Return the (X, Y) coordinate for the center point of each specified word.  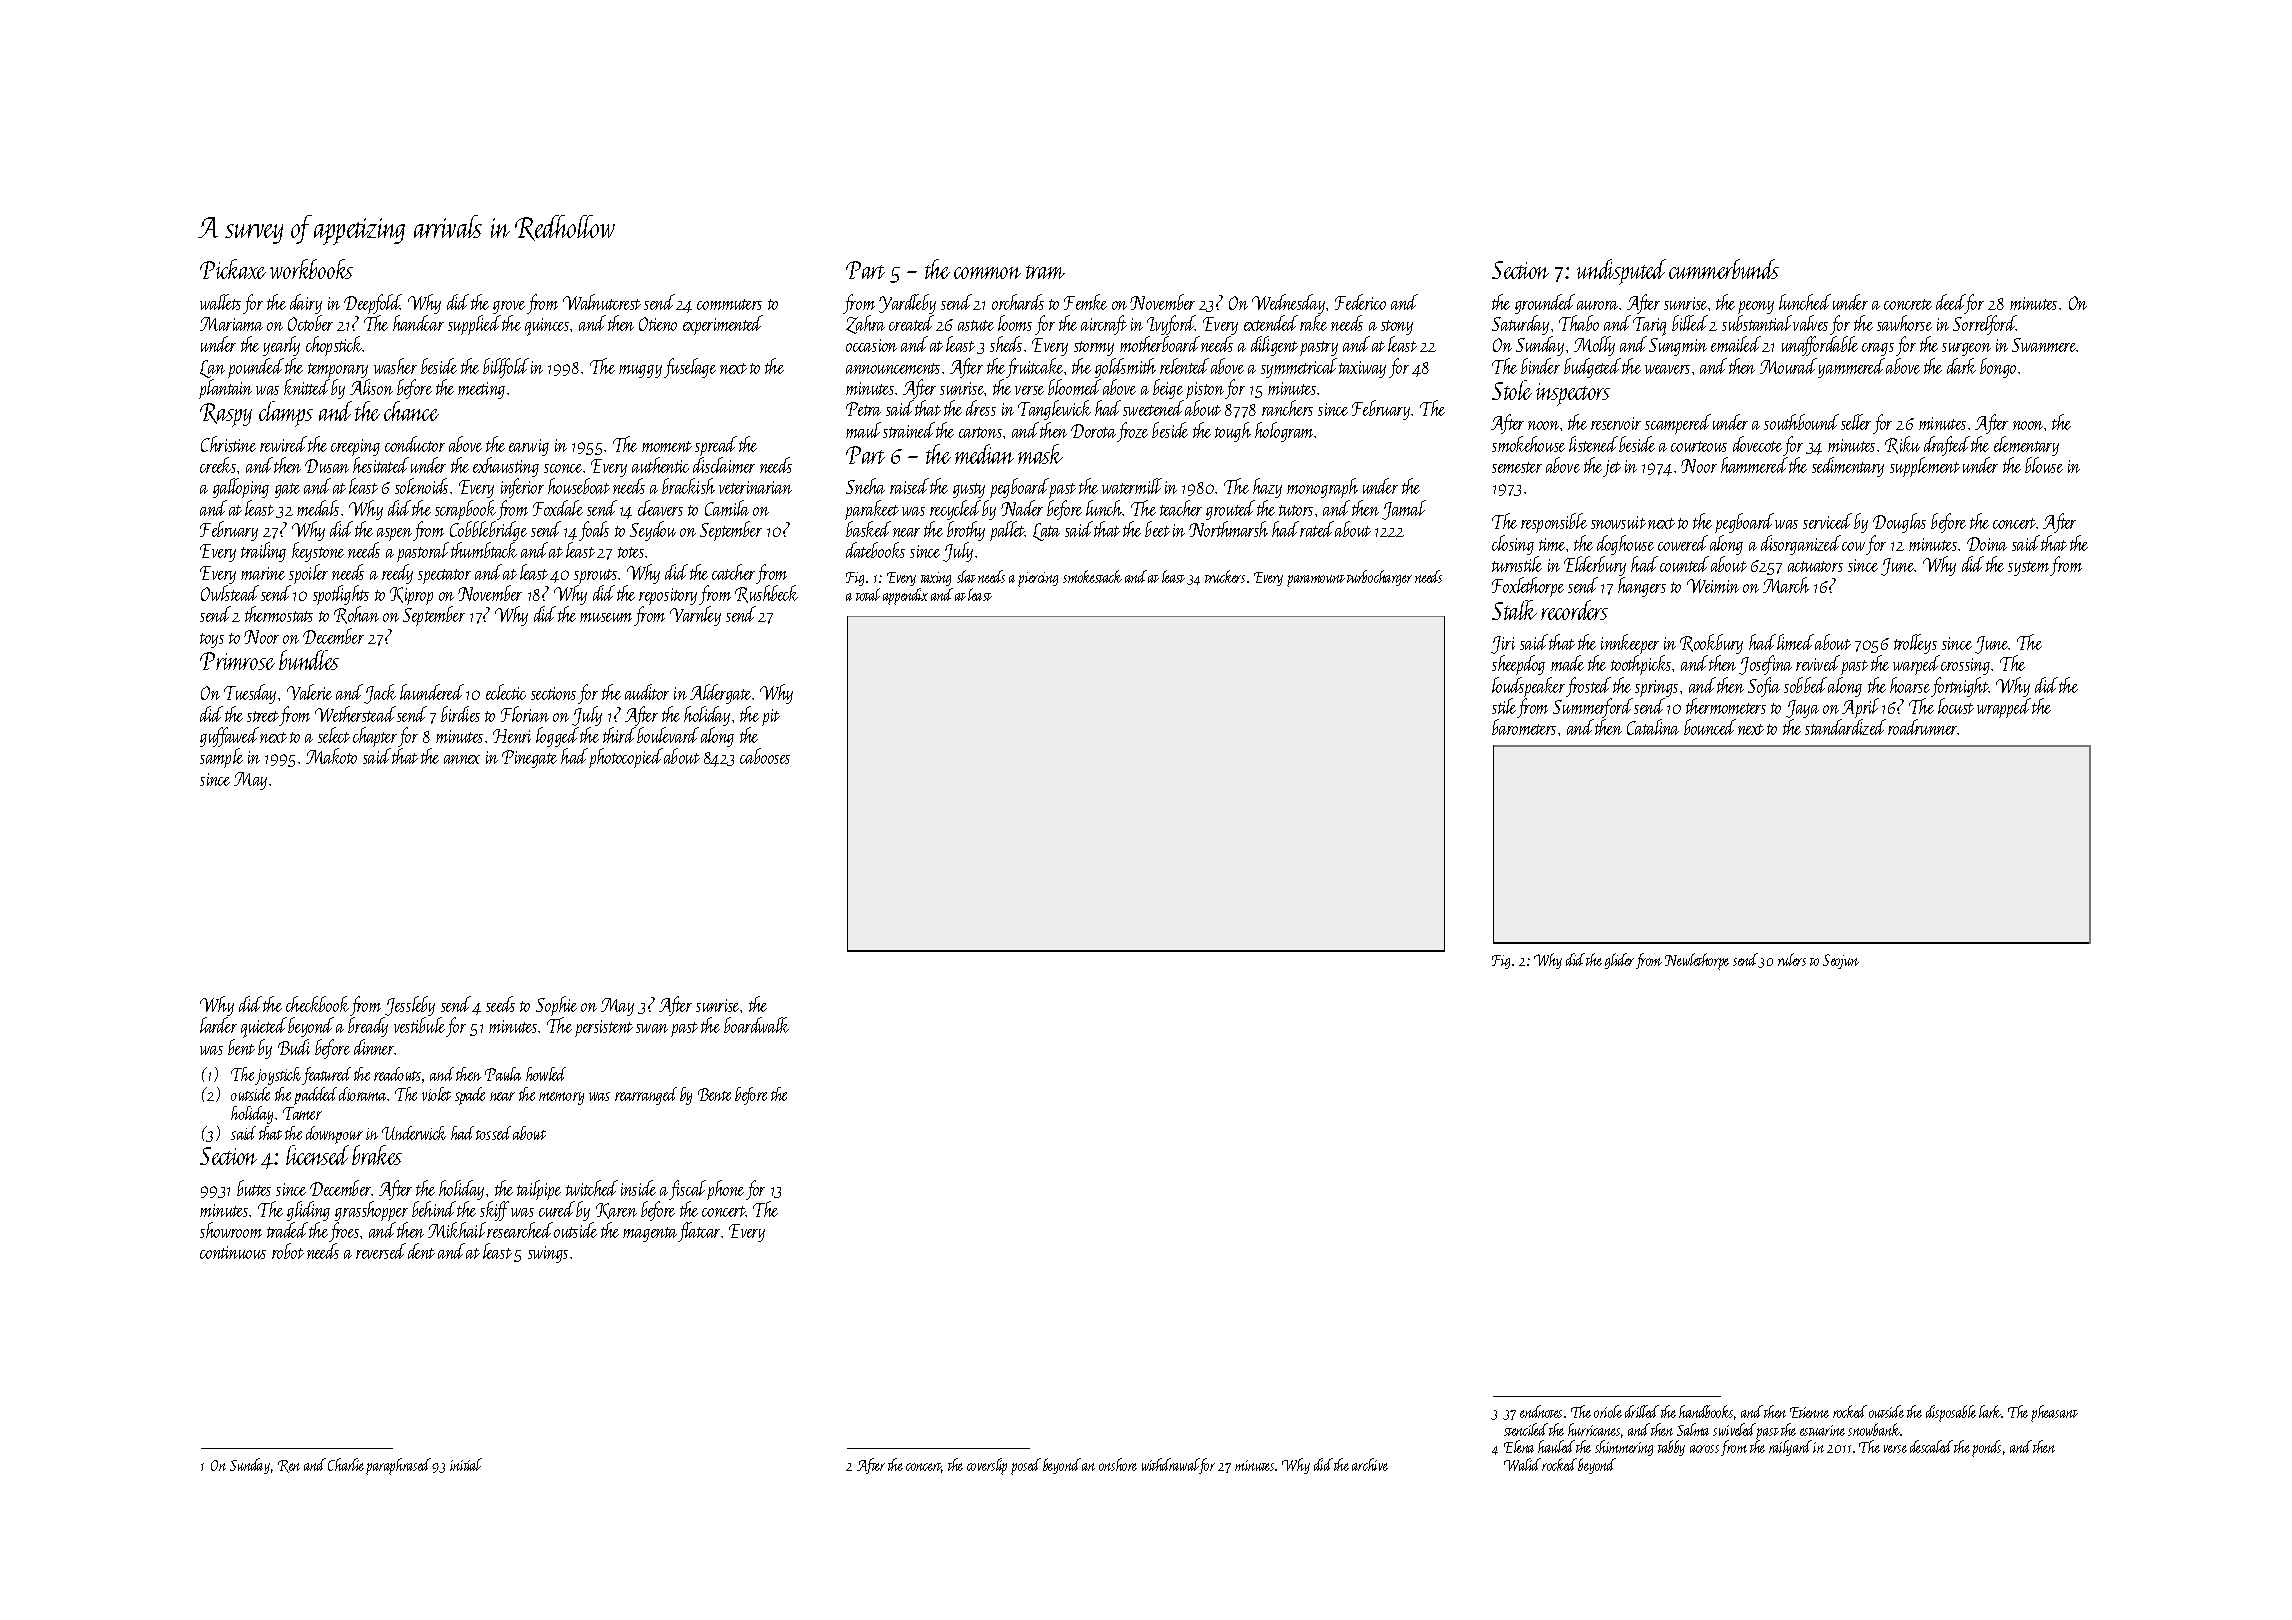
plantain (225, 389)
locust (1956, 706)
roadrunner (1923, 727)
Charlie (346, 1464)
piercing (1038, 579)
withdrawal (1170, 1464)
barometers (1524, 727)
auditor (647, 692)
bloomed (1074, 387)
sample (221, 758)
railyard (1790, 1448)
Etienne (1809, 1412)
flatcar (699, 1232)
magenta (650, 1234)
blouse (2044, 465)
